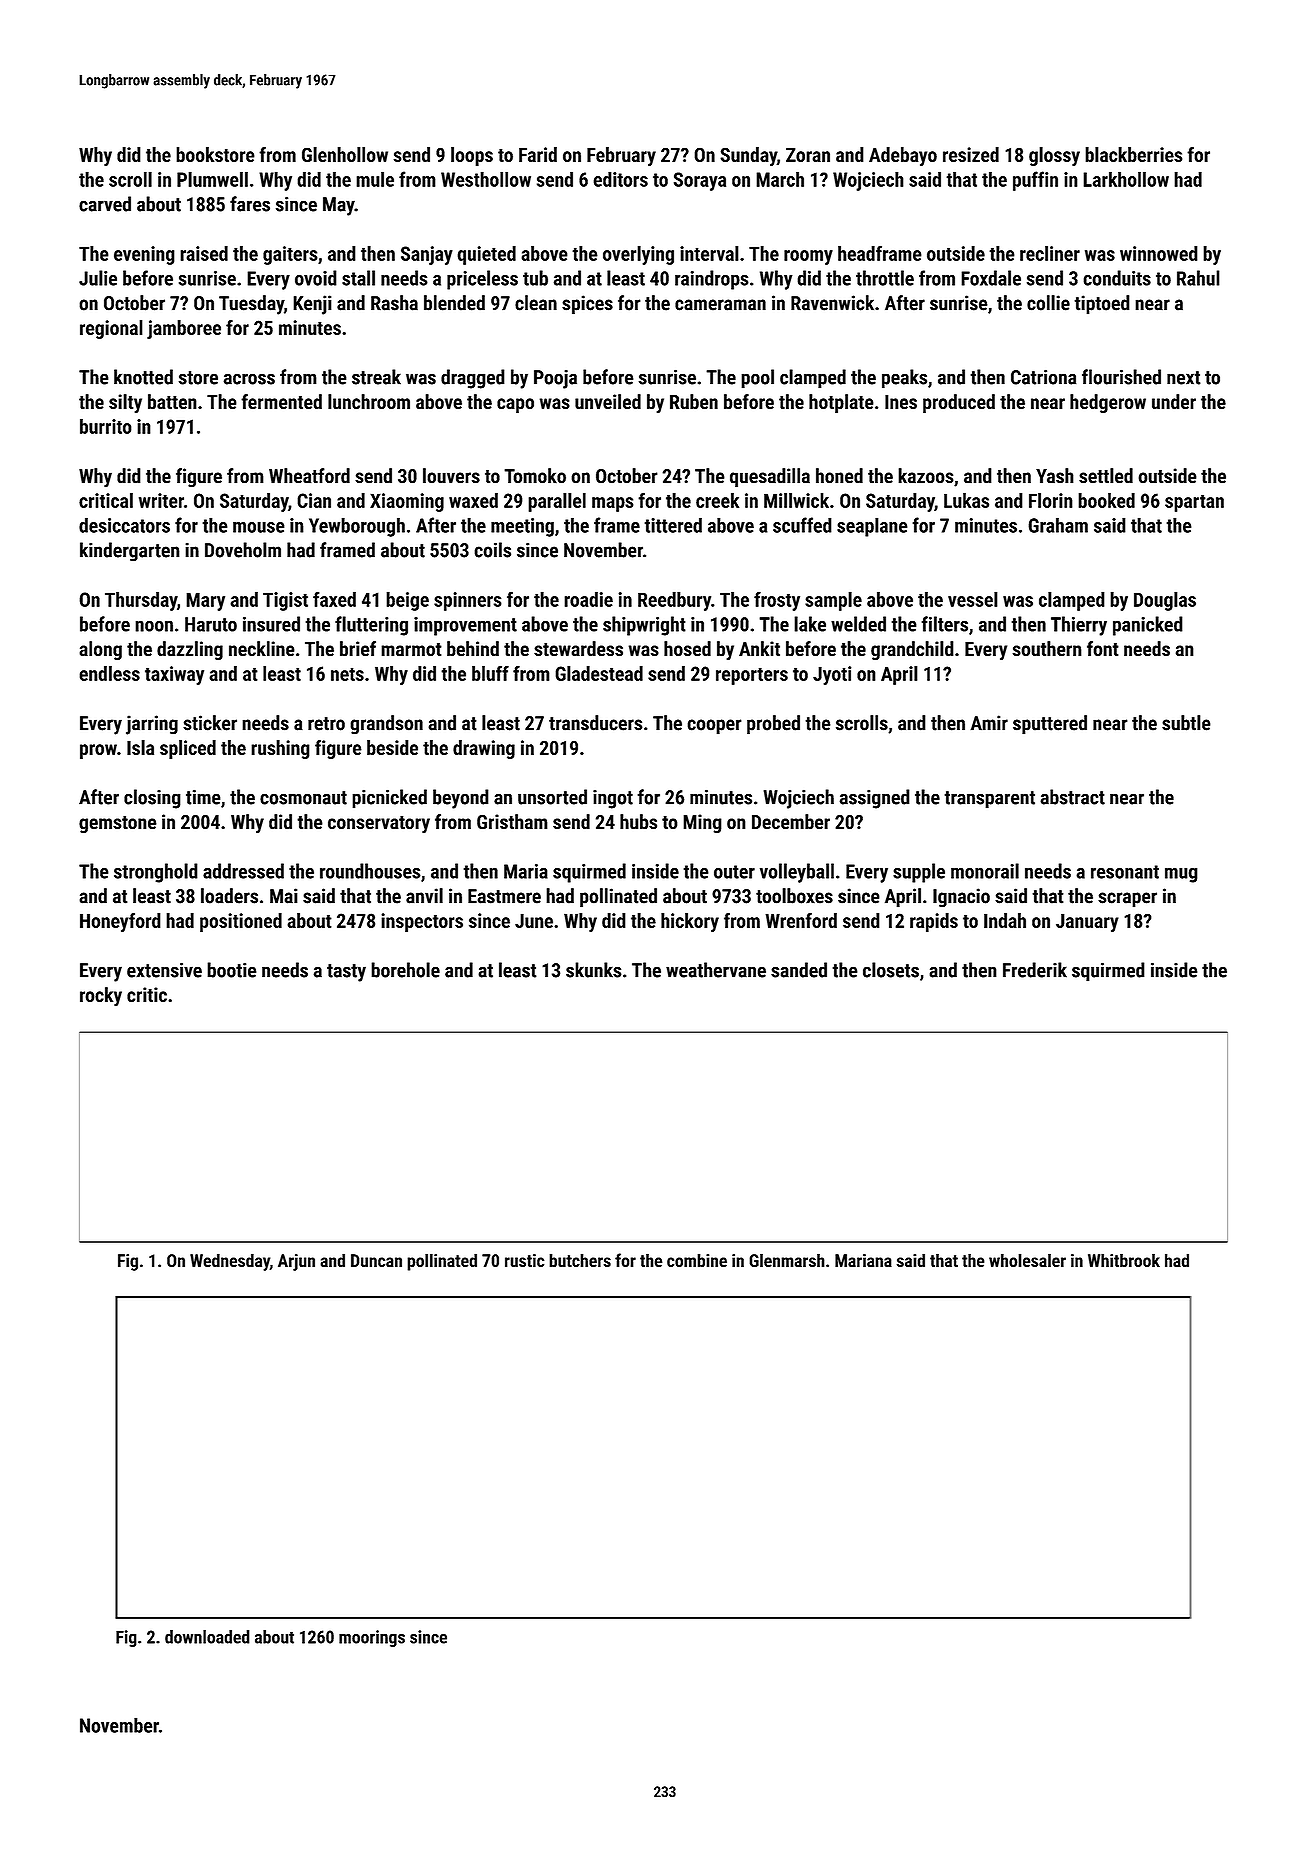  I want to click on Amir, so click(989, 723).
